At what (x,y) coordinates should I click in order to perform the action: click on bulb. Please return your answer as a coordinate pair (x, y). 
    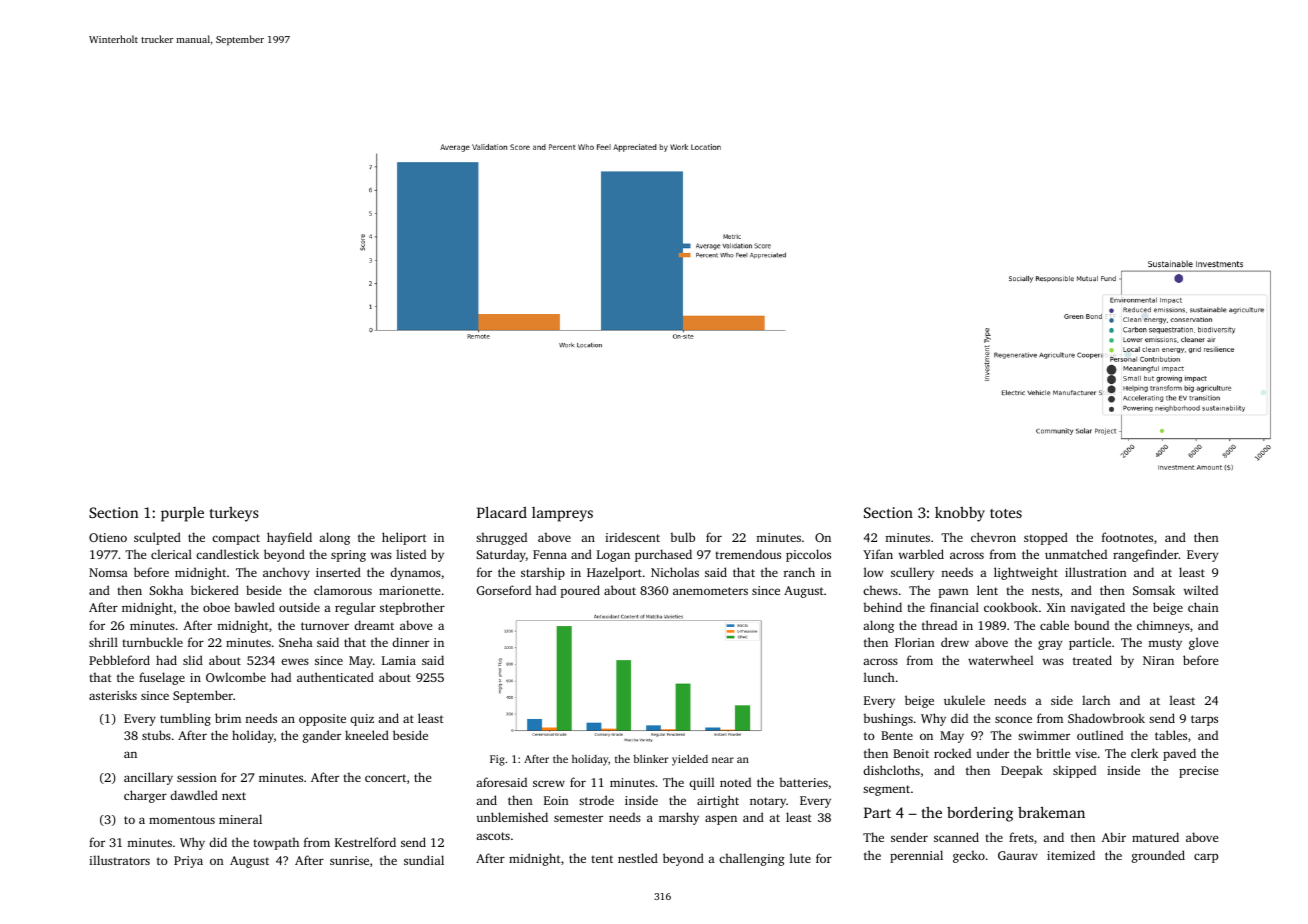
    Looking at the image, I should click on (682, 537).
